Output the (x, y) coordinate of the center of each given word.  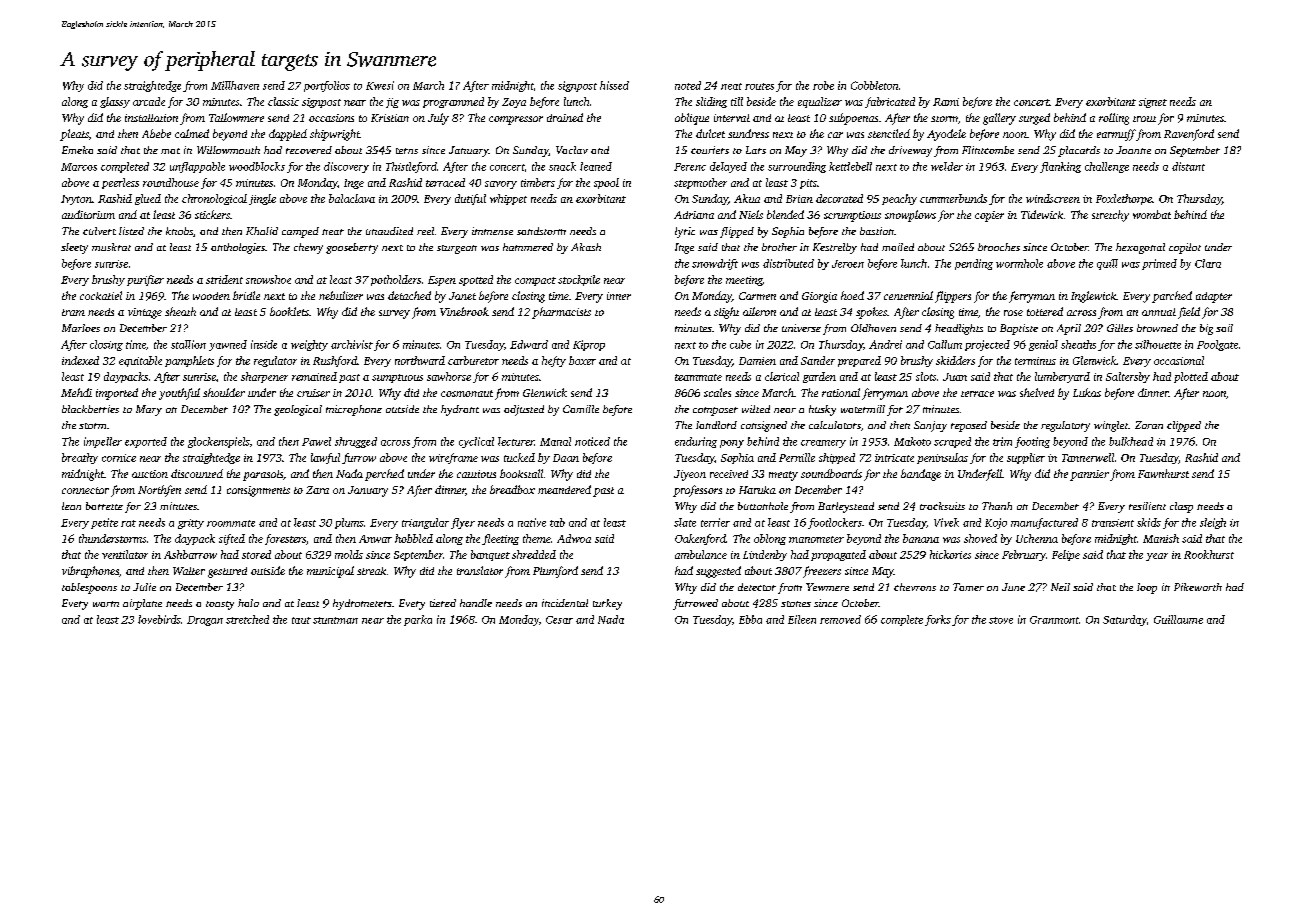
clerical (782, 376)
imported (117, 394)
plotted (1191, 377)
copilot (1185, 248)
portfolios (327, 86)
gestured (227, 572)
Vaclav (572, 150)
